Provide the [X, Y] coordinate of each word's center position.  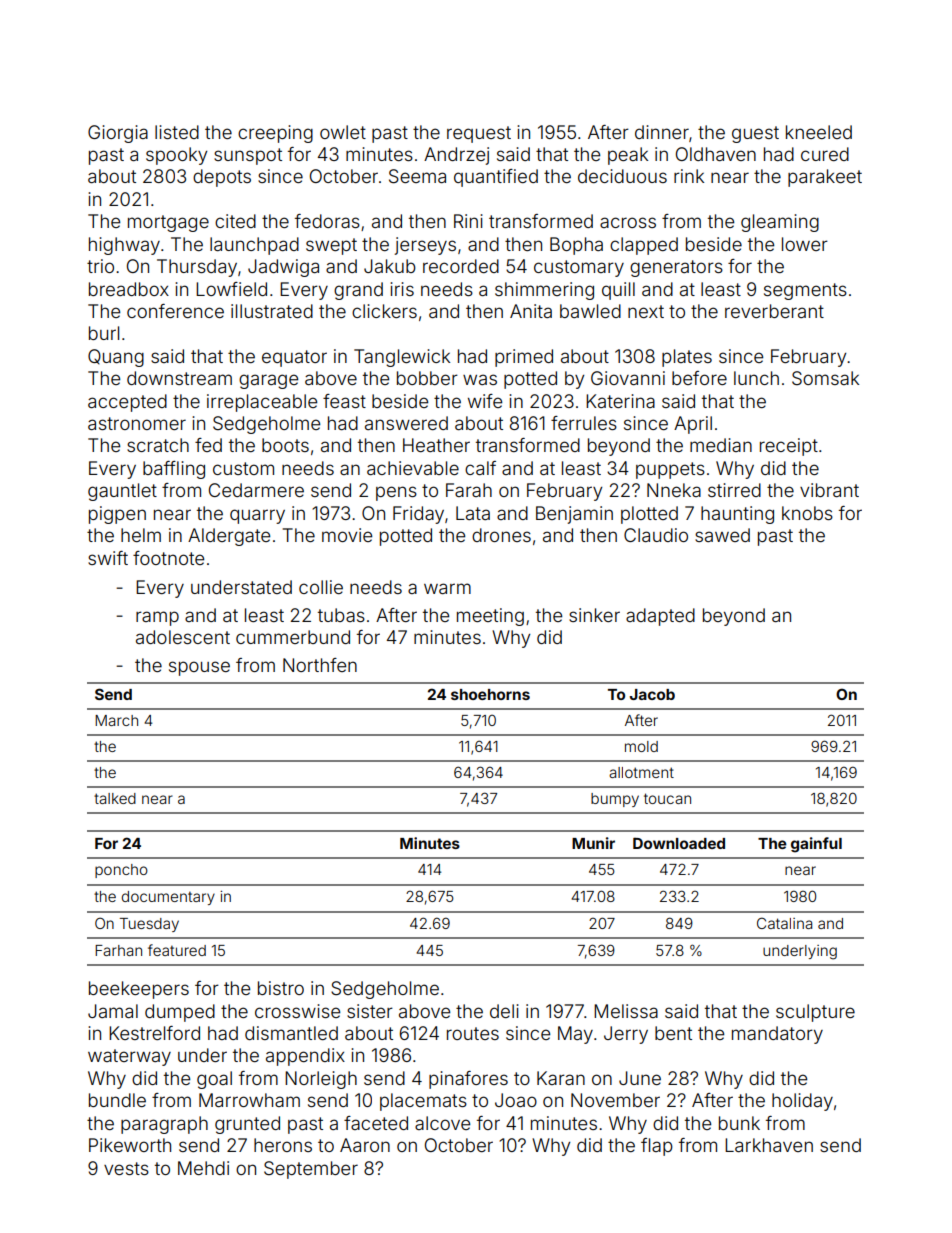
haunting [737, 515]
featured [177, 950]
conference [175, 311]
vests [126, 1168]
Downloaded [679, 843]
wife [485, 401]
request [479, 134]
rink [689, 176]
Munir [593, 843]
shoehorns [490, 694]
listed [177, 132]
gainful [816, 845]
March [116, 720]
